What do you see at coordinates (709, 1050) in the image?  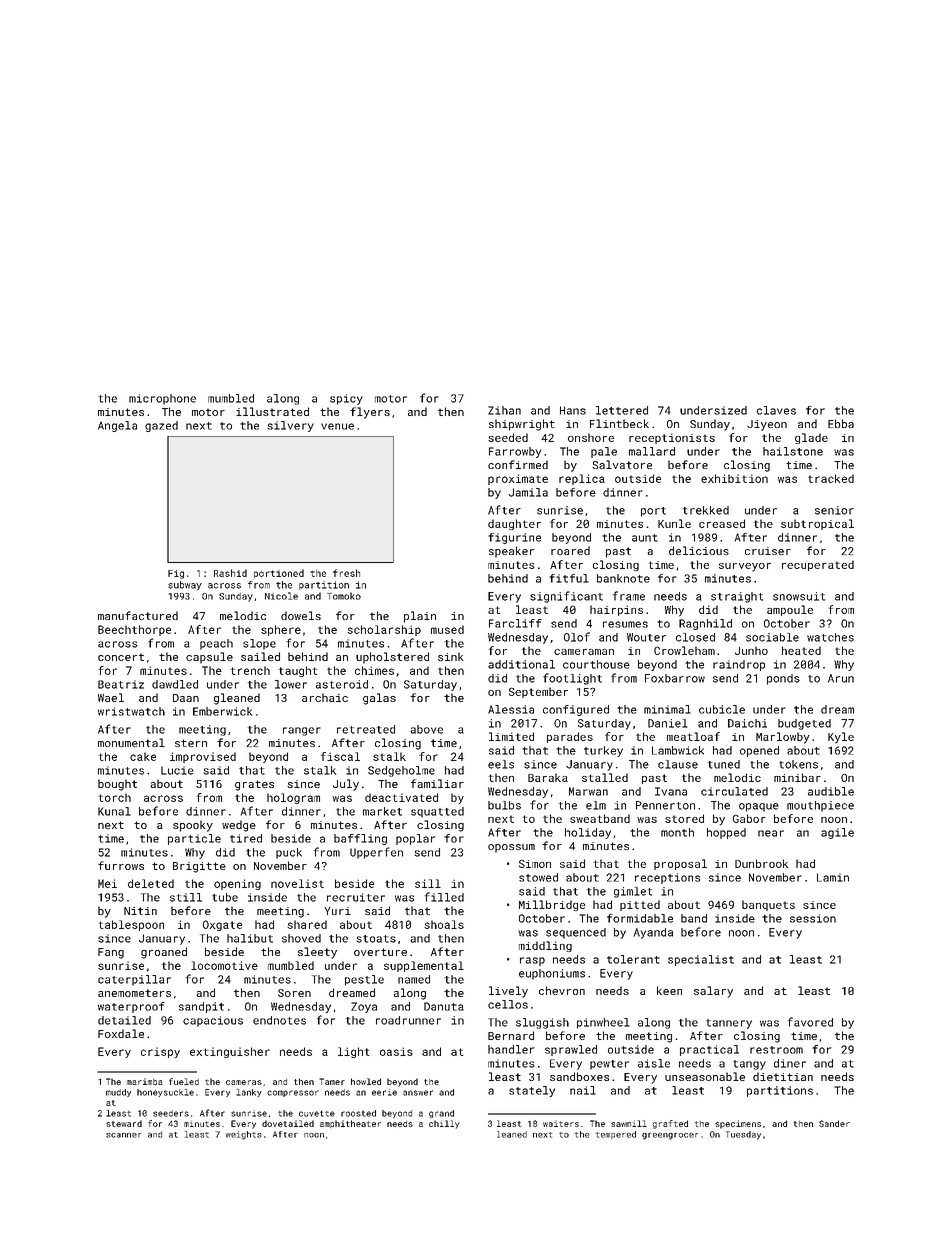 I see `practical` at bounding box center [709, 1050].
